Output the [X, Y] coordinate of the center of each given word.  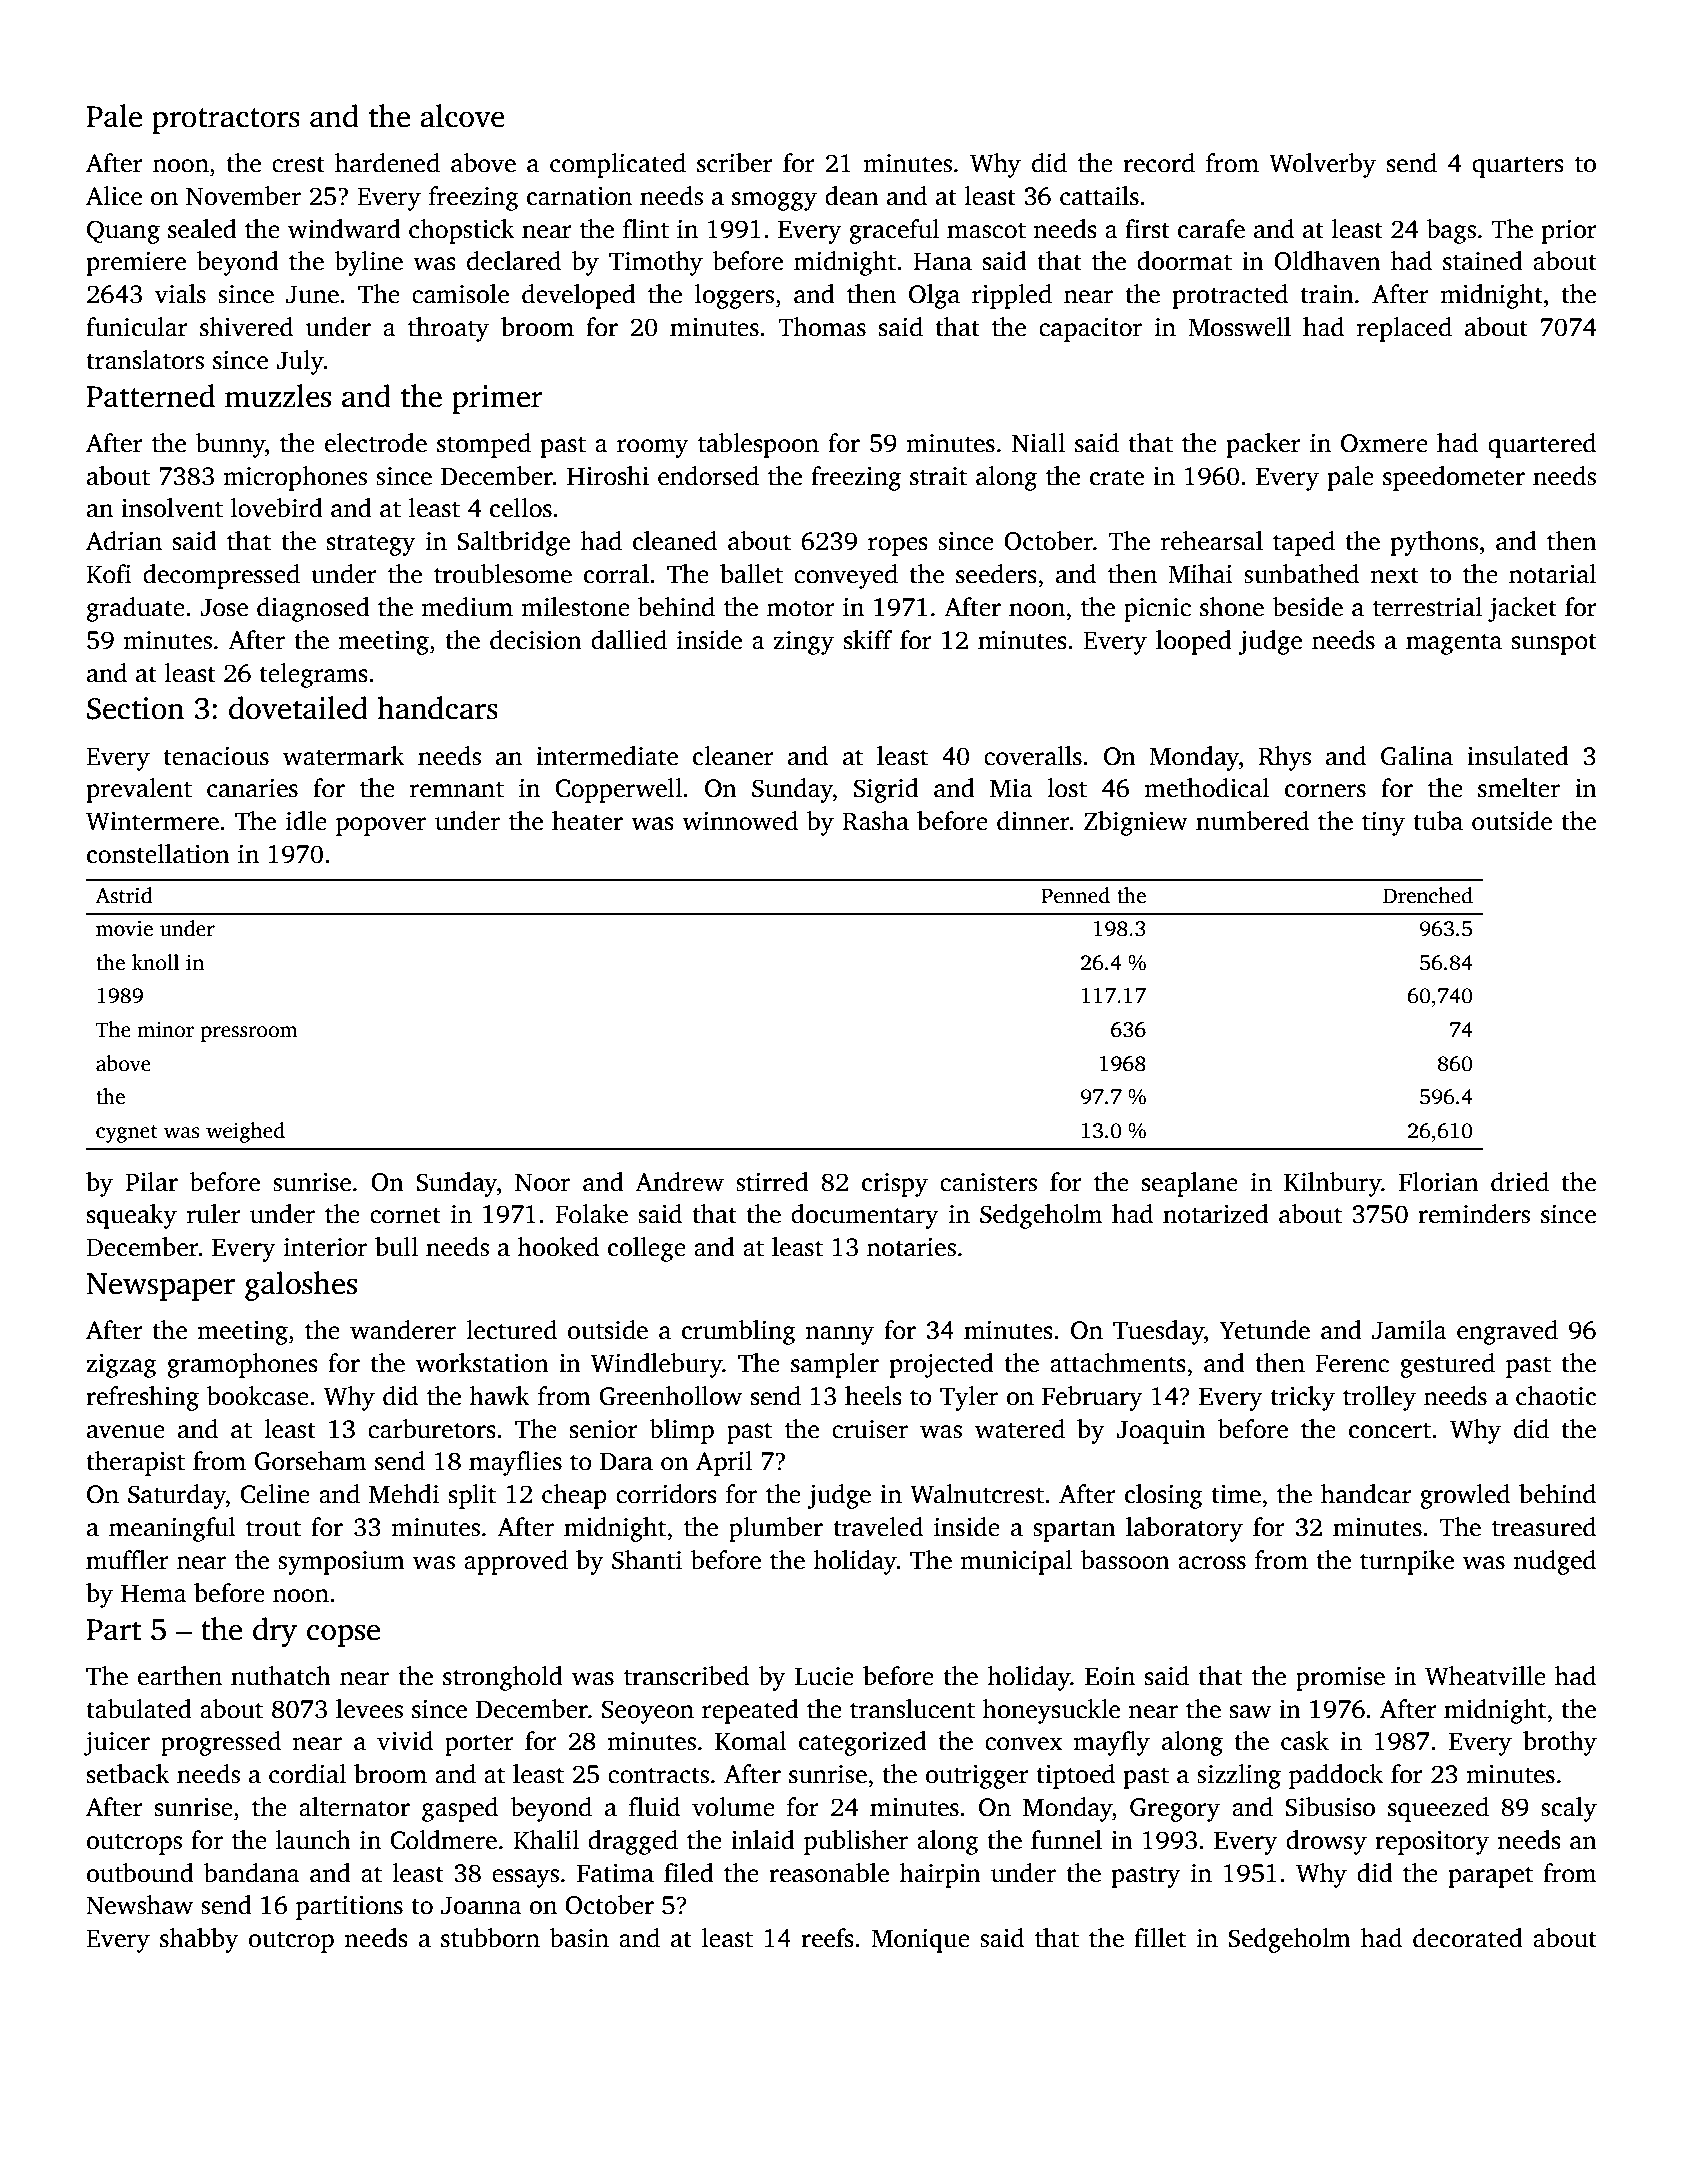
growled [1465, 1496]
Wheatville [1485, 1676]
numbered [1252, 821]
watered [1020, 1429]
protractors [226, 121]
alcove [462, 116]
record [1159, 163]
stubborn [490, 1938]
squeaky [132, 1216]
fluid [654, 1807]
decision [536, 640]
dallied [629, 640]
